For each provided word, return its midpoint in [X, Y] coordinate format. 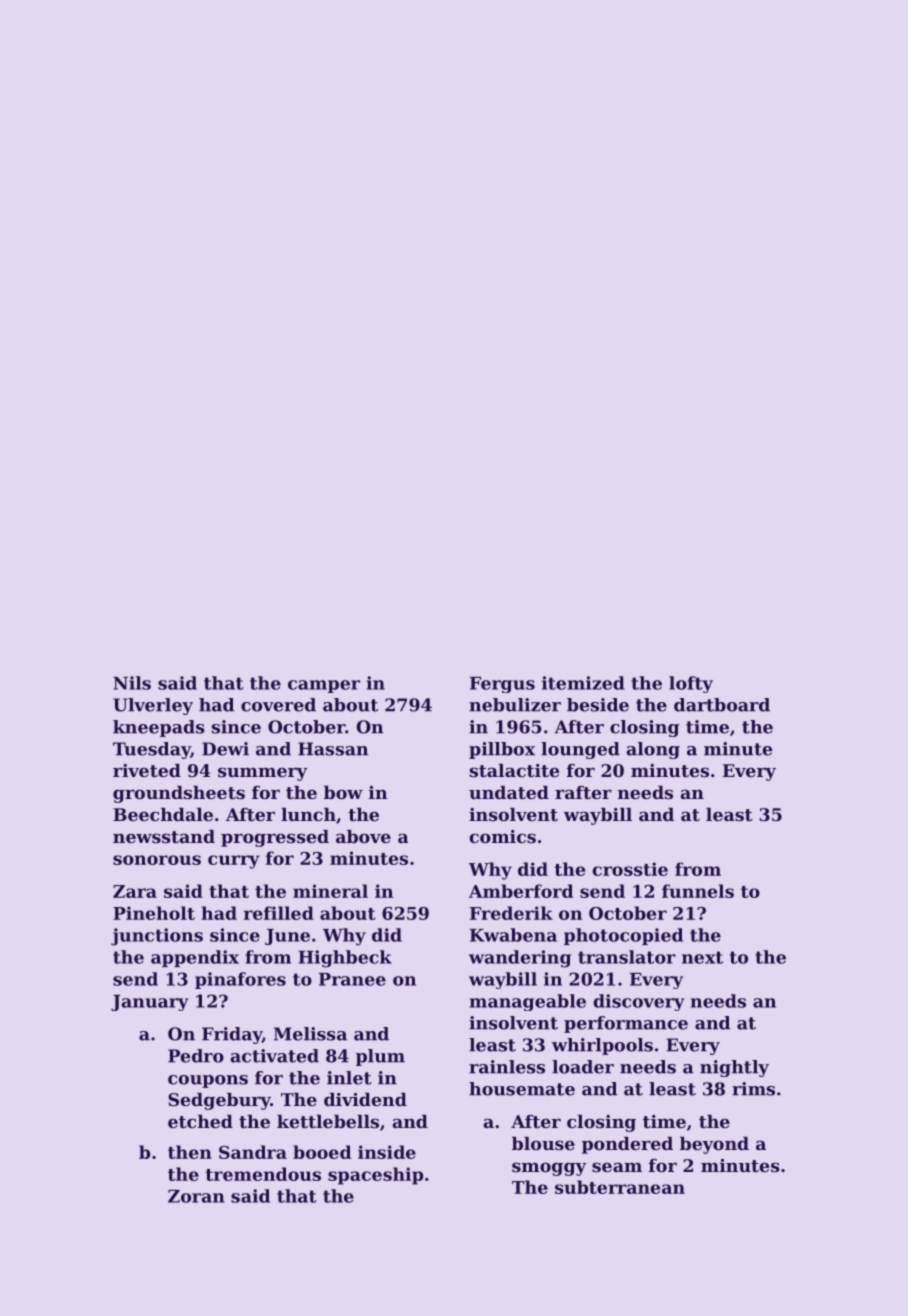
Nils [132, 683]
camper [324, 686]
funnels [698, 891]
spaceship [375, 1176]
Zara [135, 891]
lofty [691, 684]
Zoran [196, 1196]
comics [502, 836]
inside [387, 1152]
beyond [714, 1145]
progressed [275, 838]
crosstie [630, 869]
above [363, 836]
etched [200, 1121]
